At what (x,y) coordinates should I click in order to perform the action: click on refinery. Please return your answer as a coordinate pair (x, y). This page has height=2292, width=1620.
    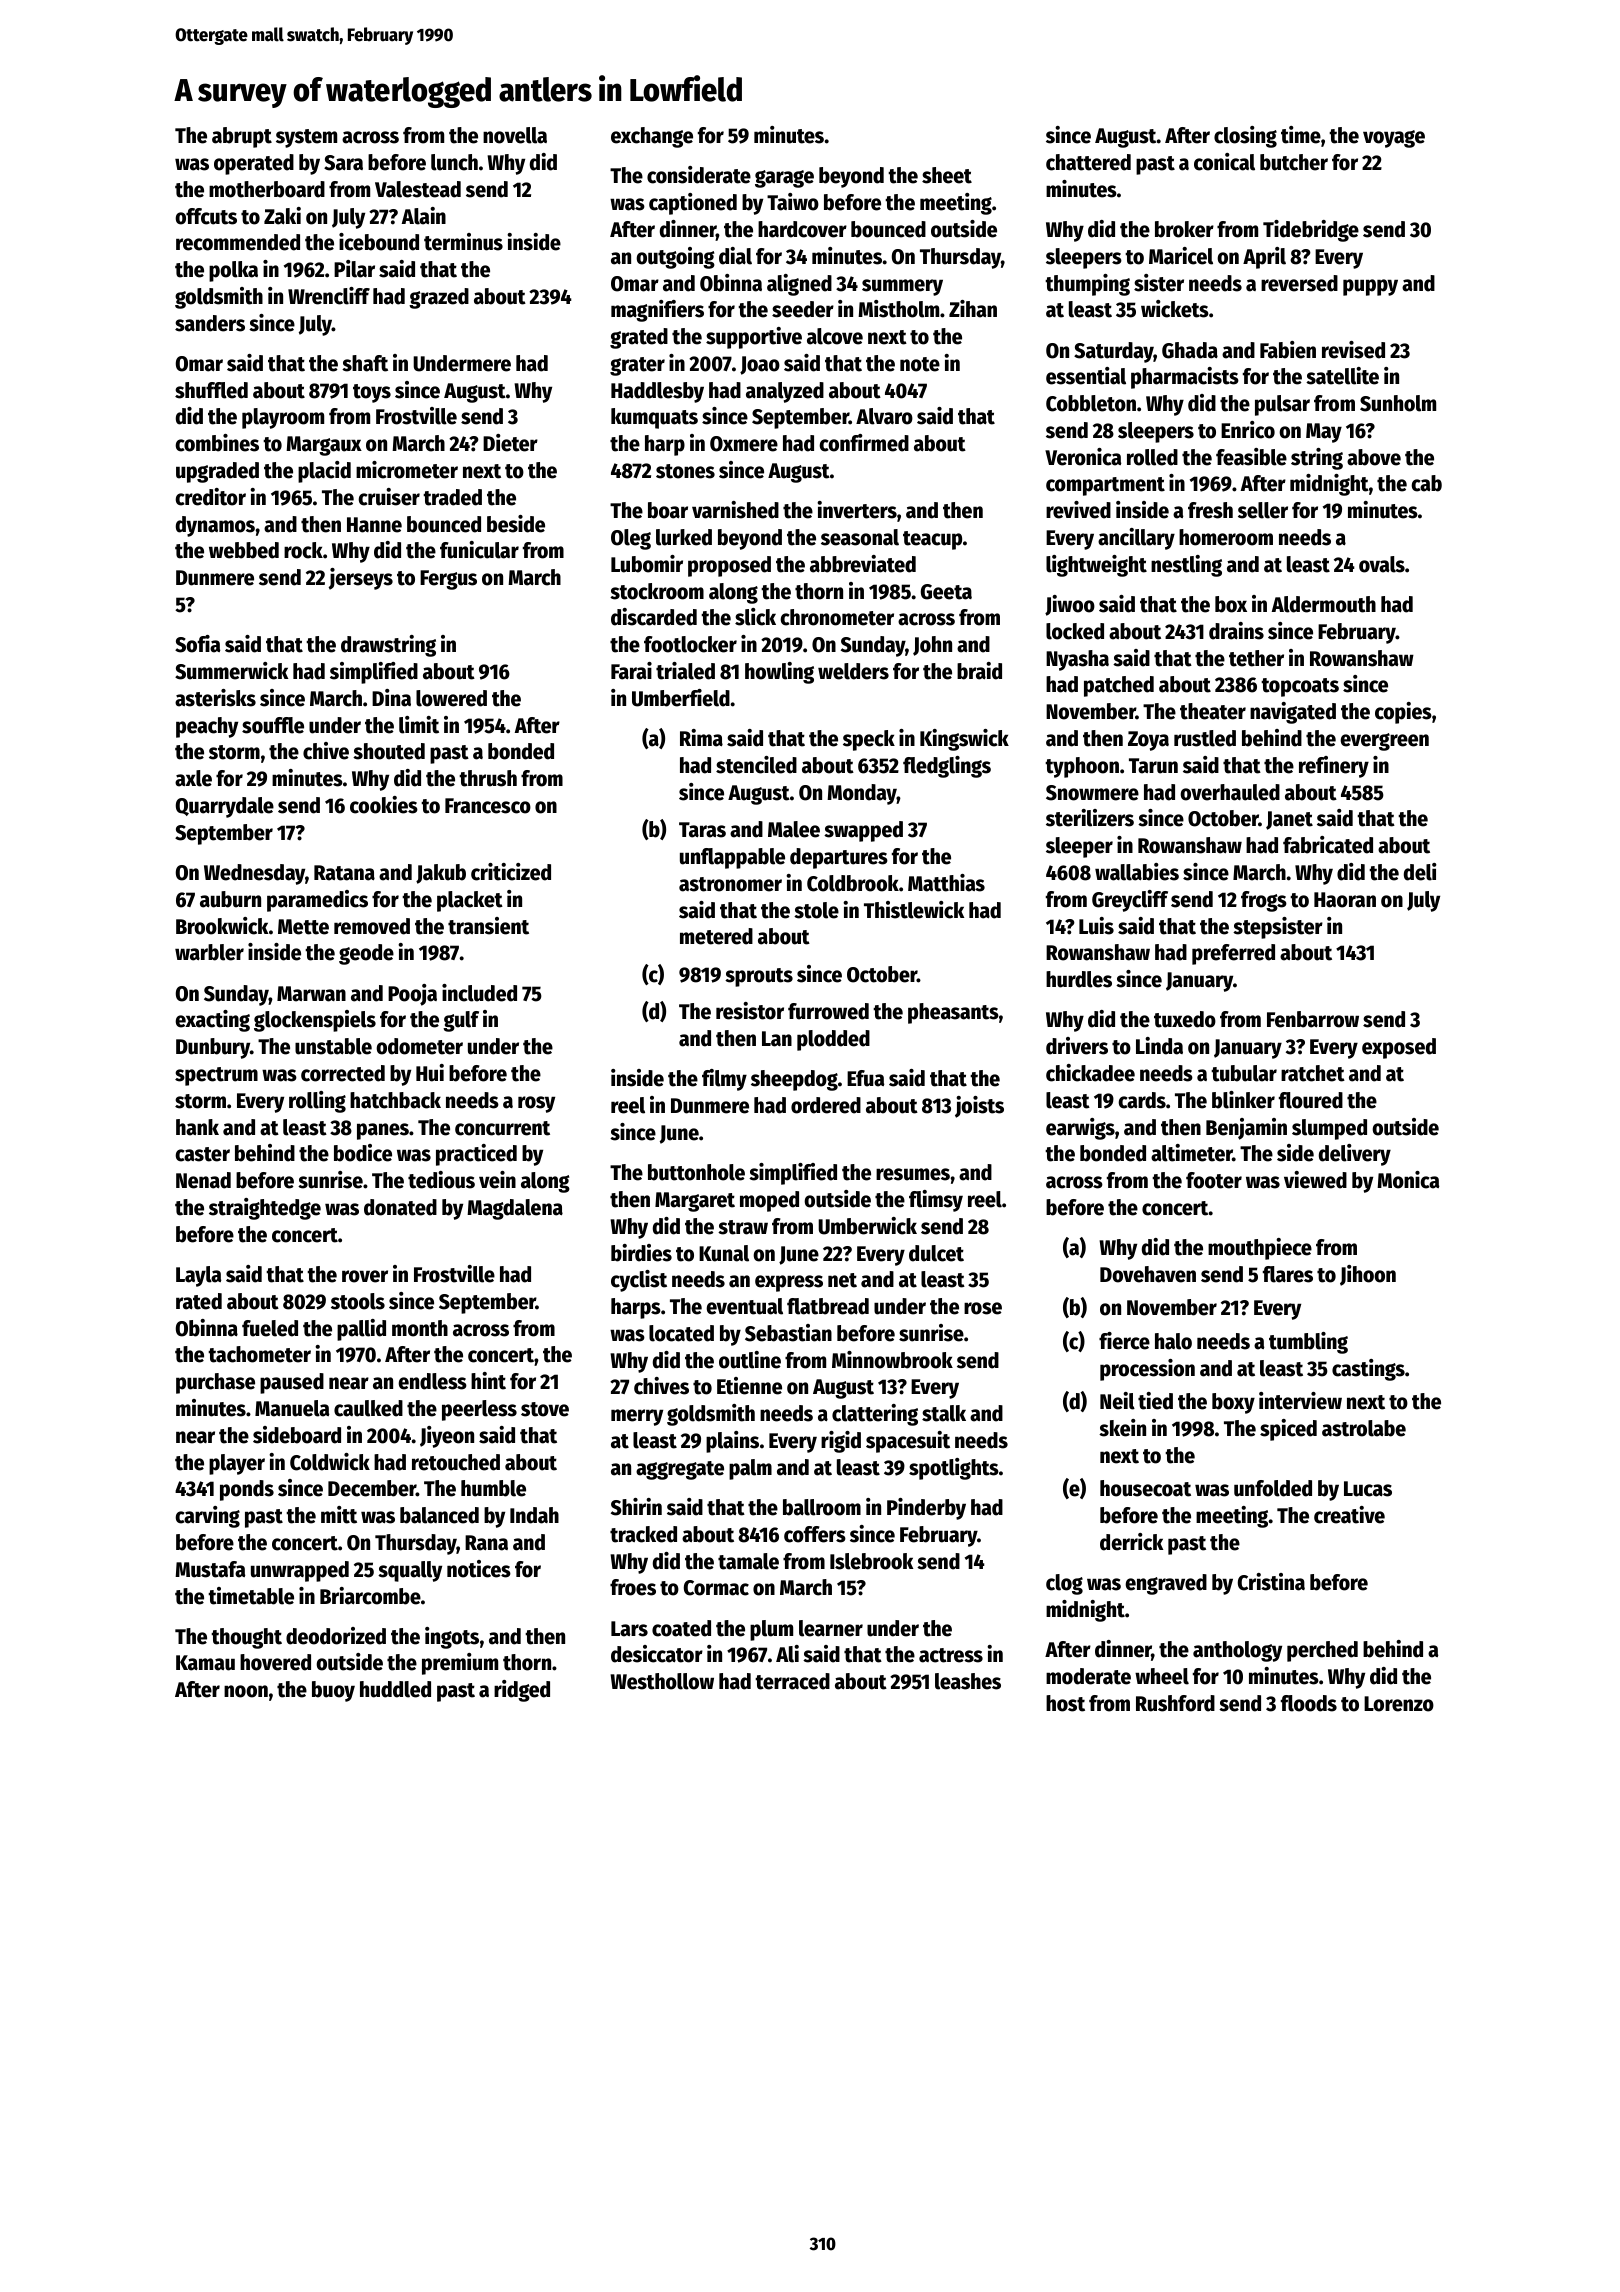
    Looking at the image, I should click on (1334, 767).
